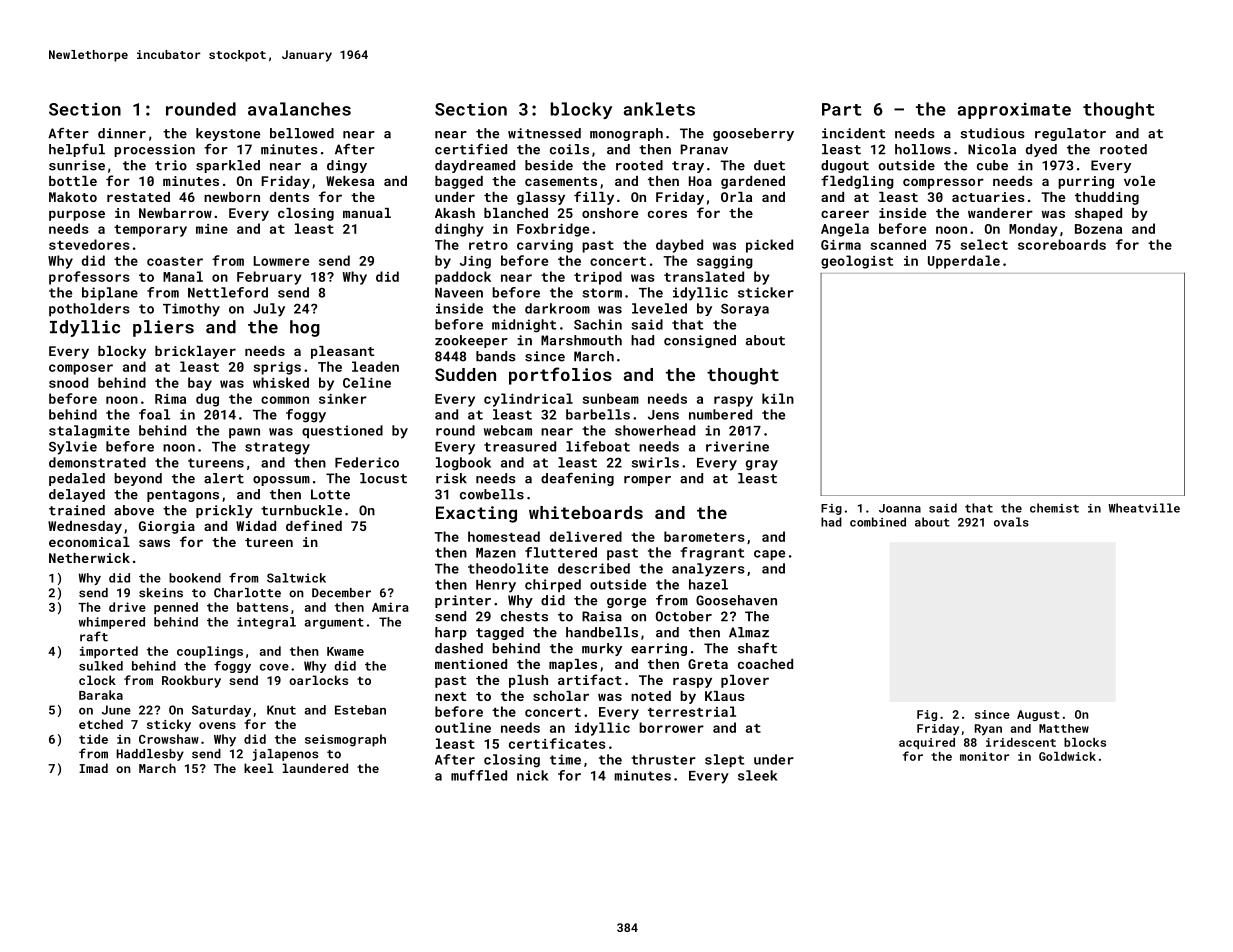 This image has height=952, width=1233. What do you see at coordinates (77, 150) in the image?
I see `helpful` at bounding box center [77, 150].
